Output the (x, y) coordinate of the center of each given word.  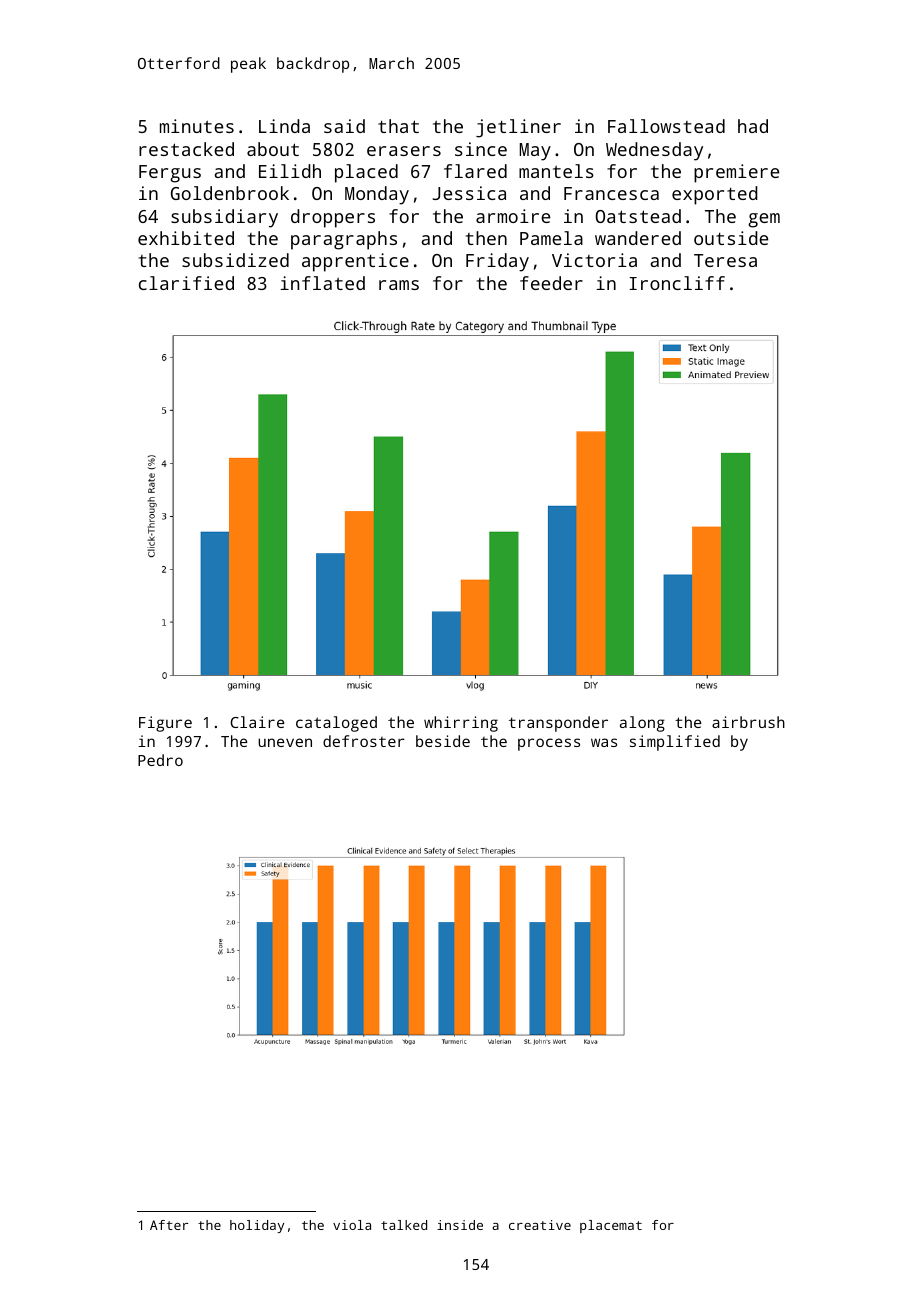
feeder (551, 283)
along (642, 724)
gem (764, 220)
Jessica (469, 193)
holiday (257, 1226)
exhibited (186, 238)
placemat (611, 1226)
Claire (257, 722)
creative (540, 1225)
